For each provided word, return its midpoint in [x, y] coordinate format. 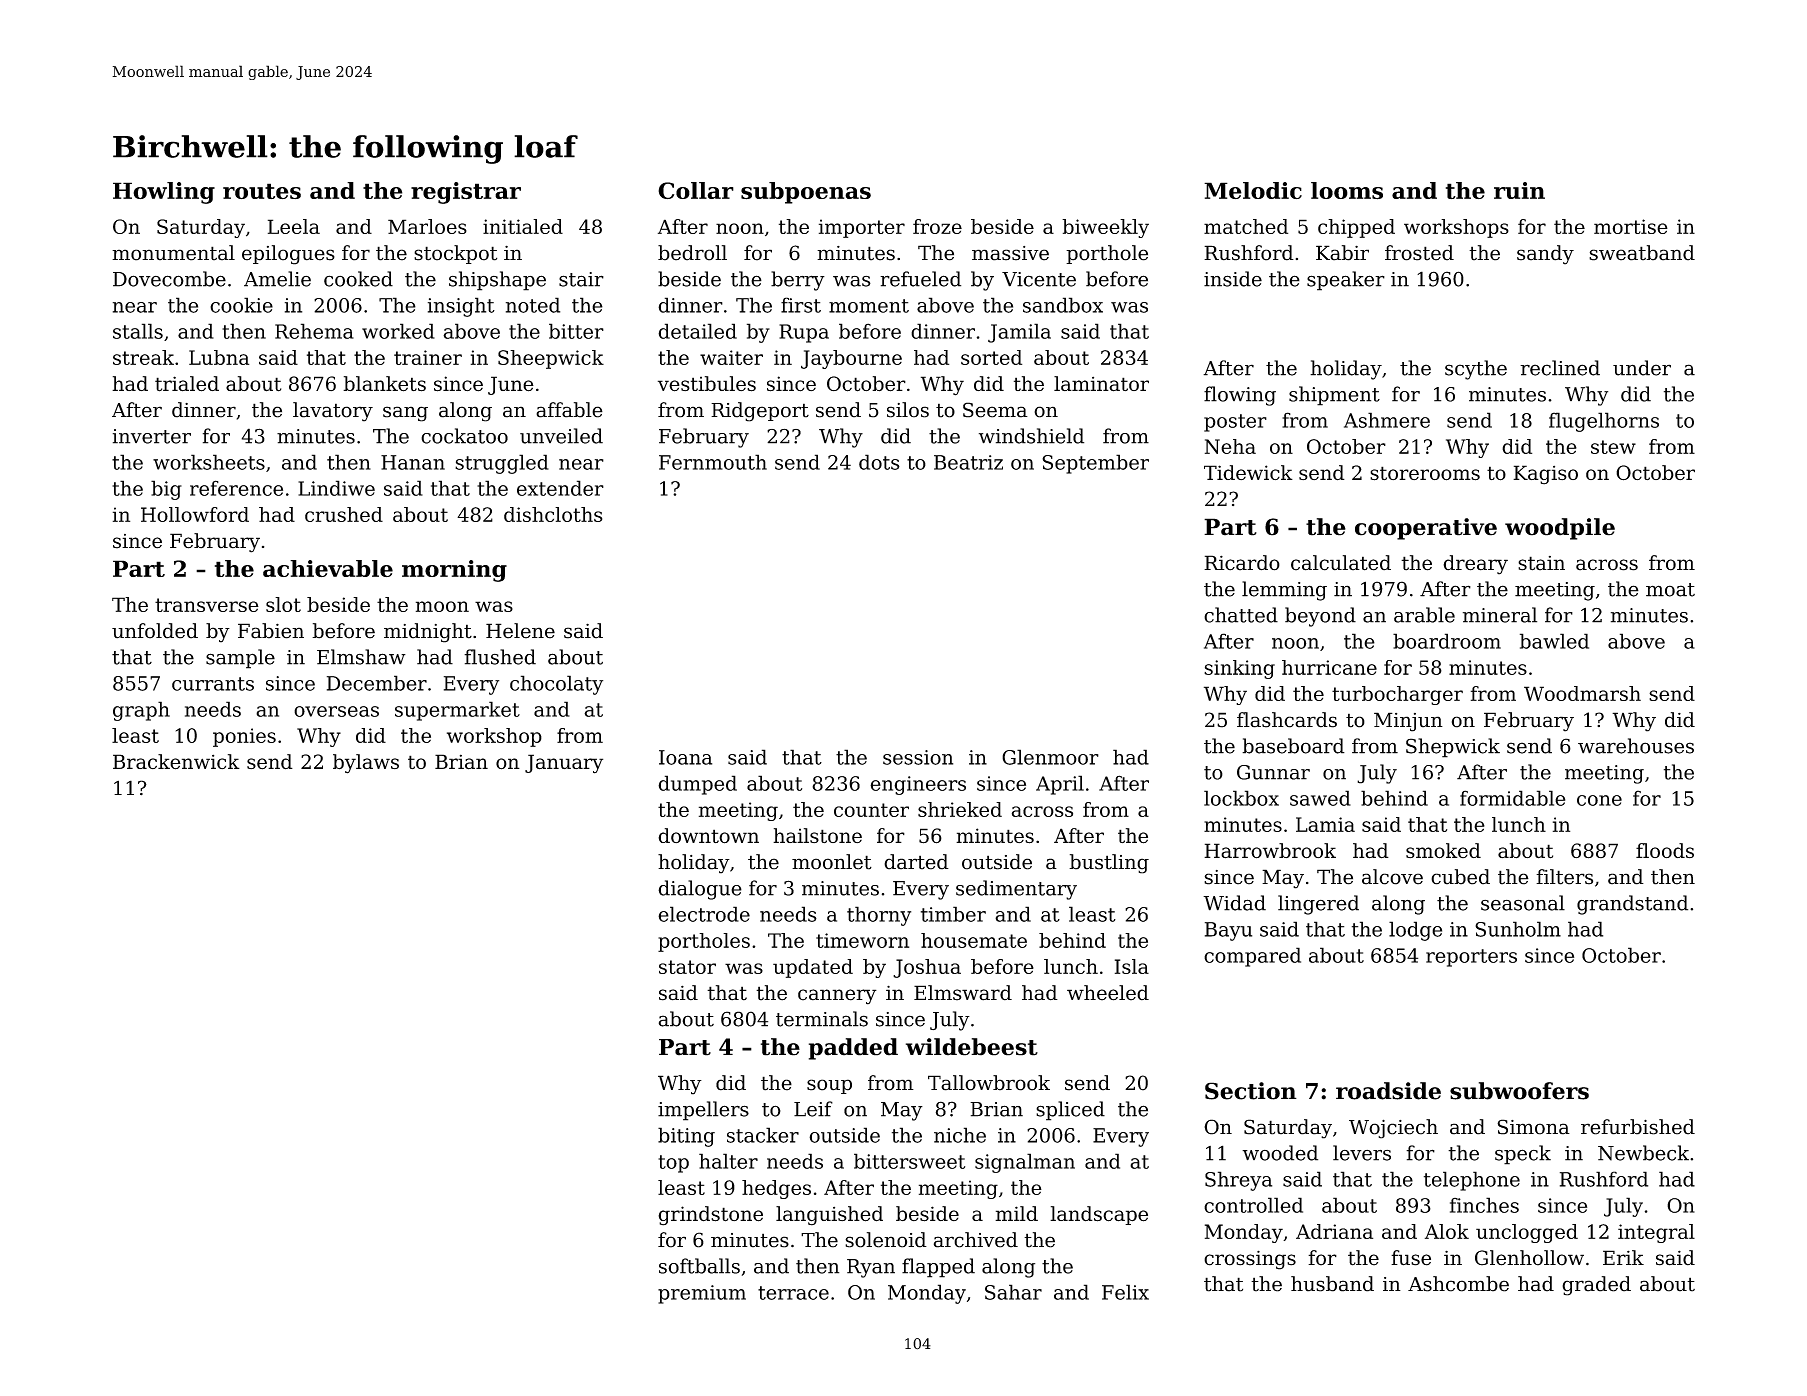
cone [1599, 800]
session [918, 757]
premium [702, 1294]
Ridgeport [760, 412]
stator [687, 967]
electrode [704, 914]
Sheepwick [551, 359]
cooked [358, 279]
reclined [1560, 368]
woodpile [1560, 529]
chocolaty [556, 685]
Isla [1132, 966]
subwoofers [1519, 1091]
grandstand [1632, 905]
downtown [708, 836]
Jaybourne [851, 359]
